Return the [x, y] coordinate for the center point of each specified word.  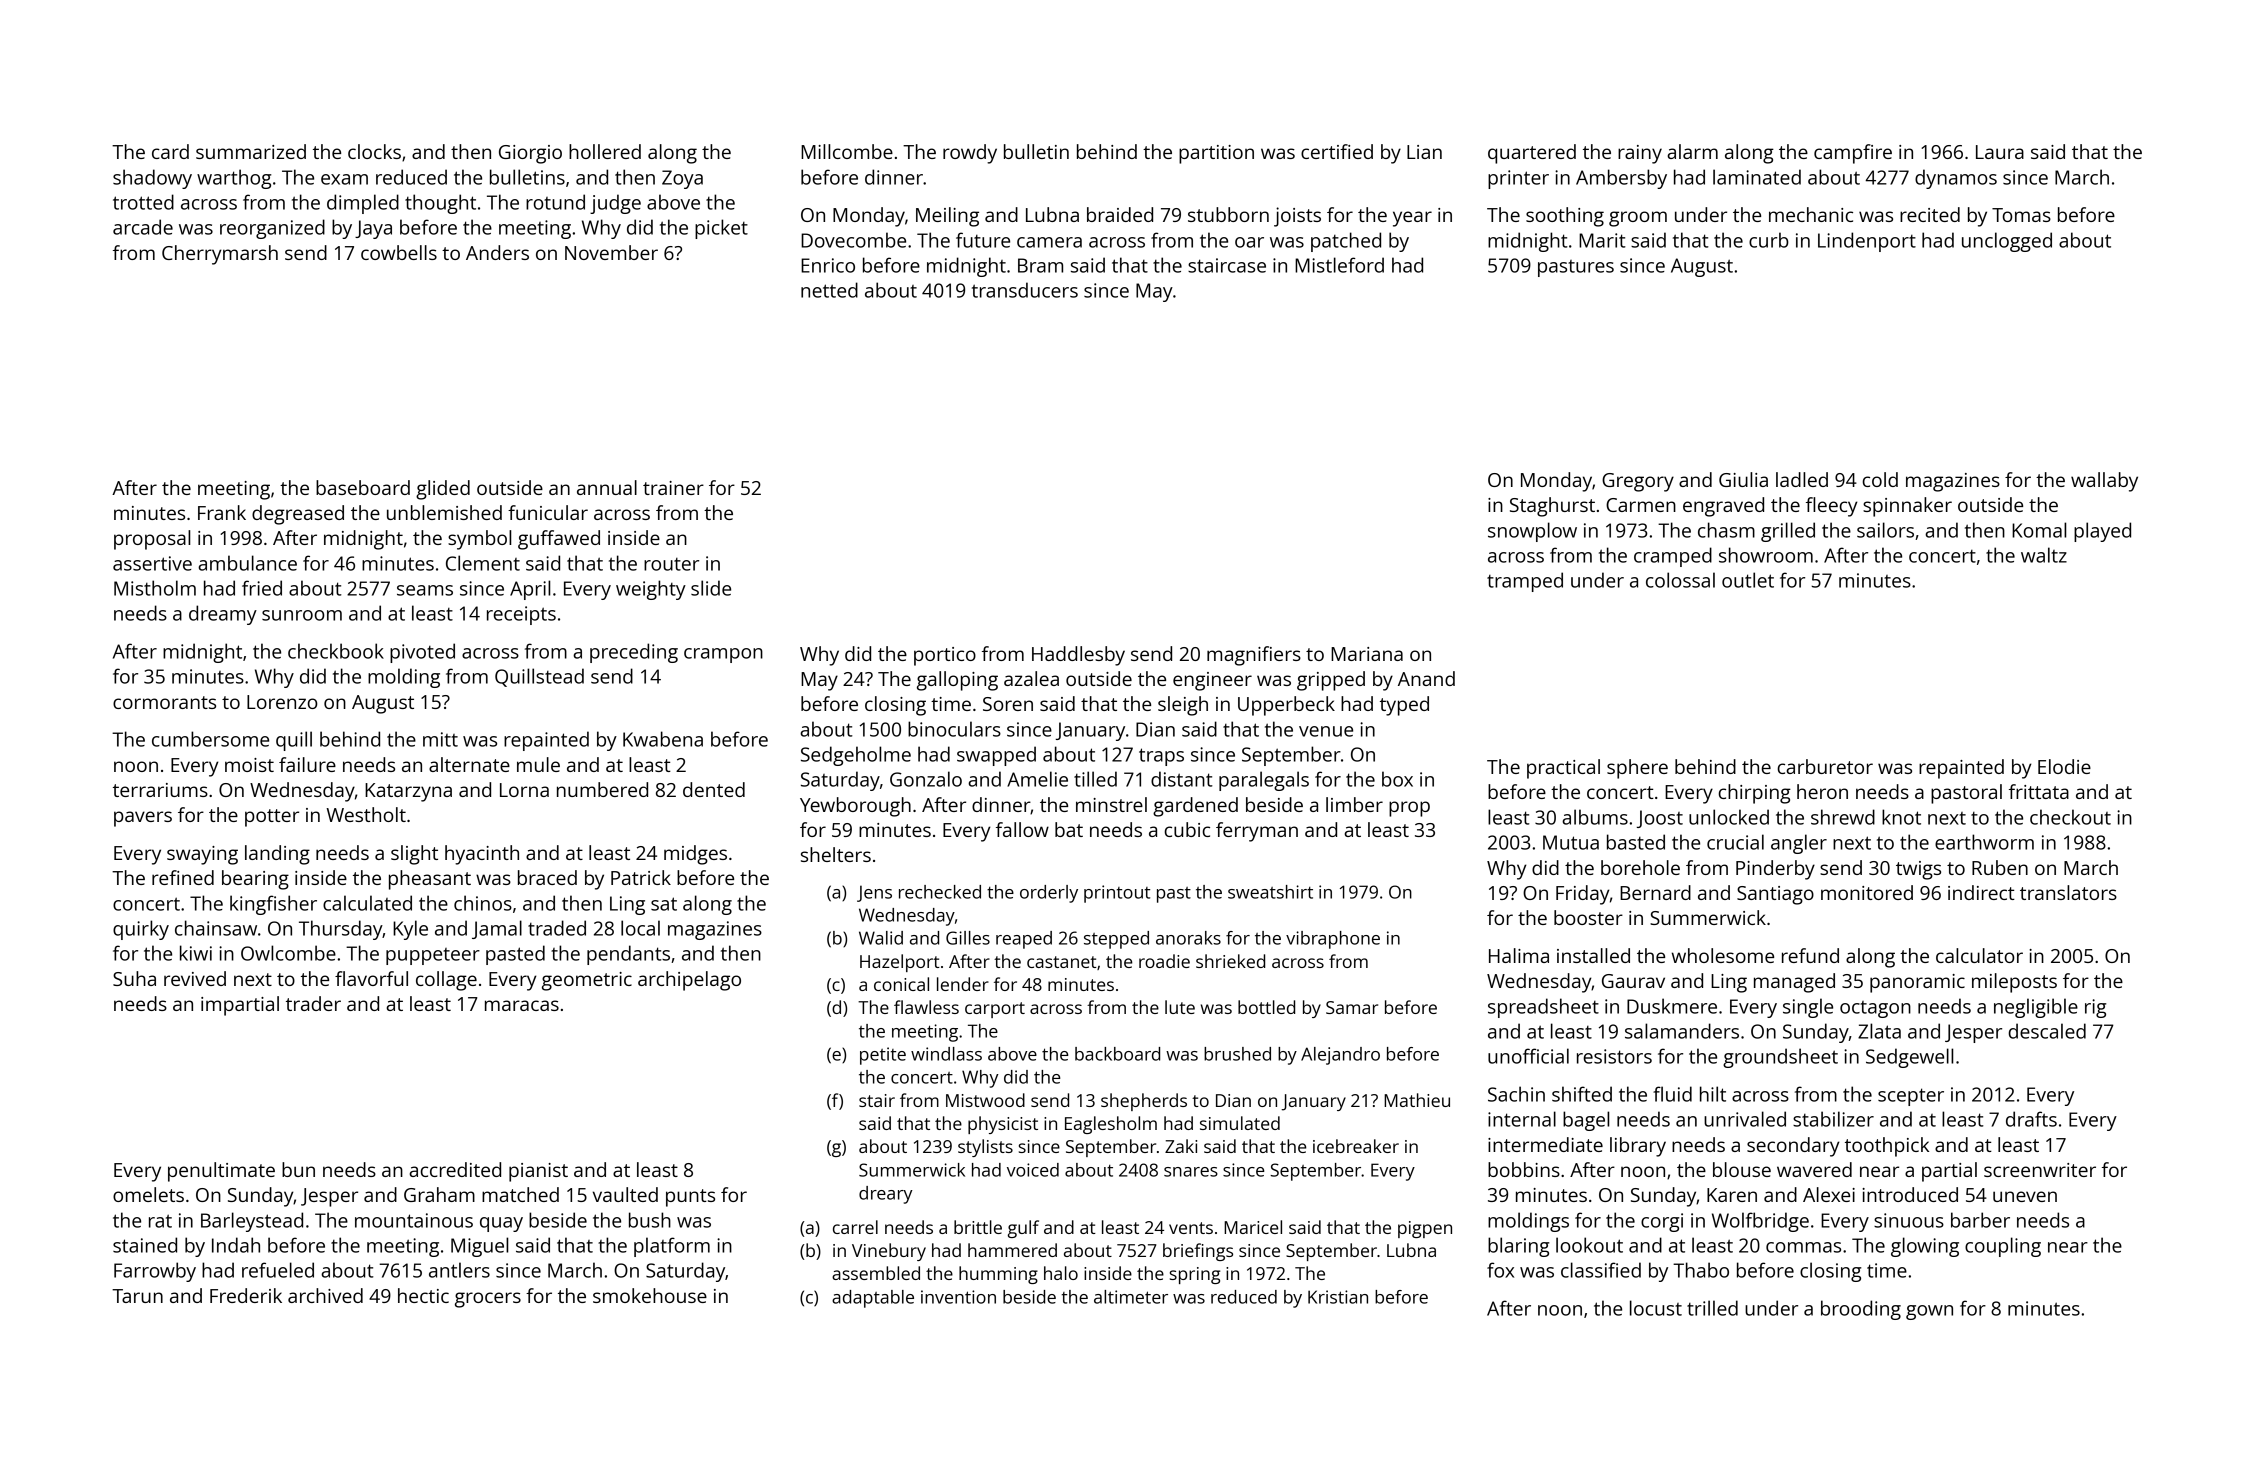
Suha [134, 978]
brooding [1861, 1310]
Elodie [2064, 766]
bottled [1266, 1007]
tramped [1525, 582]
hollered [605, 151]
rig [2095, 1008]
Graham [439, 1194]
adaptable [873, 1299]
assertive [152, 563]
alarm [1692, 151]
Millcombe [847, 151]
